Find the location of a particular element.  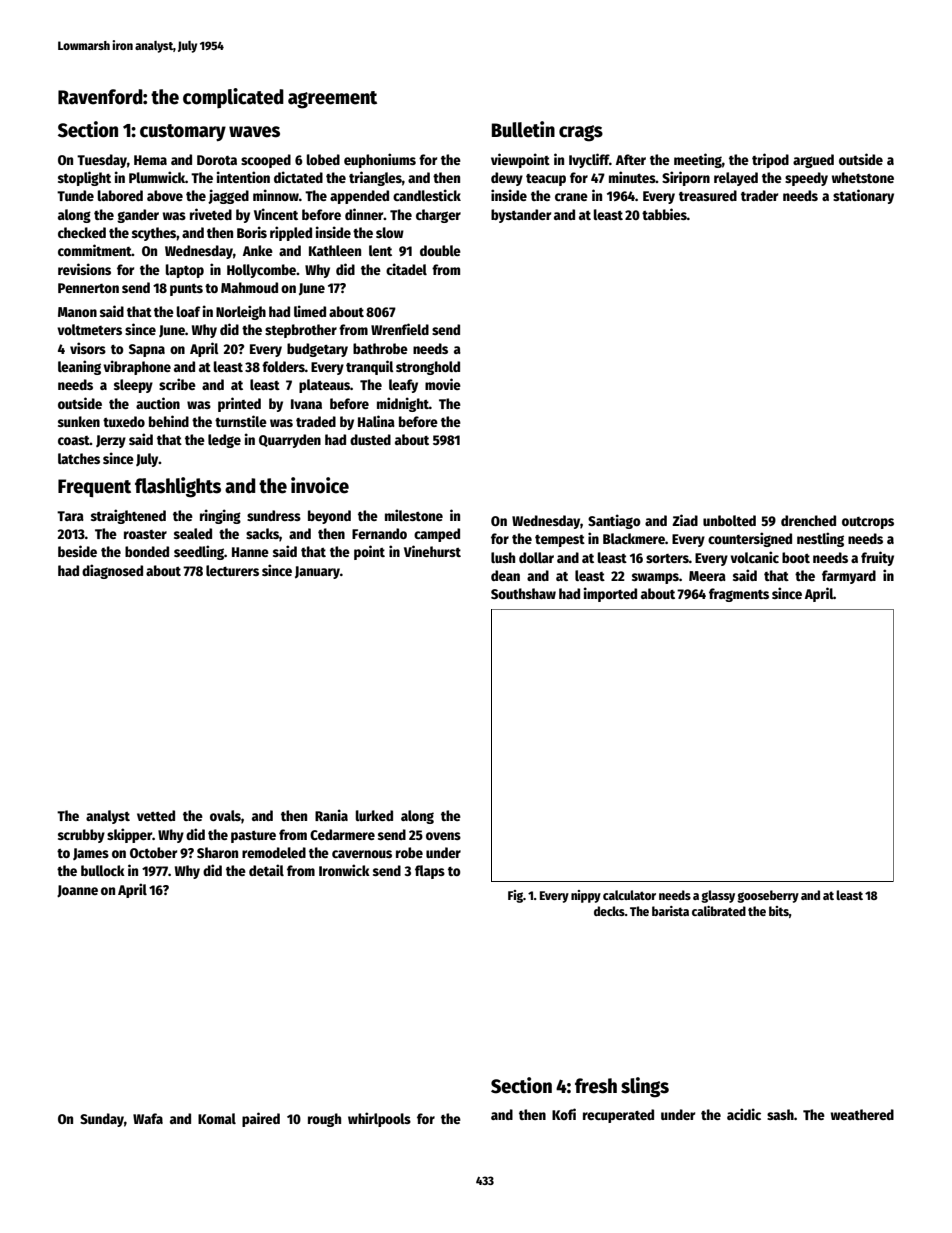

loaf is located at coordinates (189, 311).
